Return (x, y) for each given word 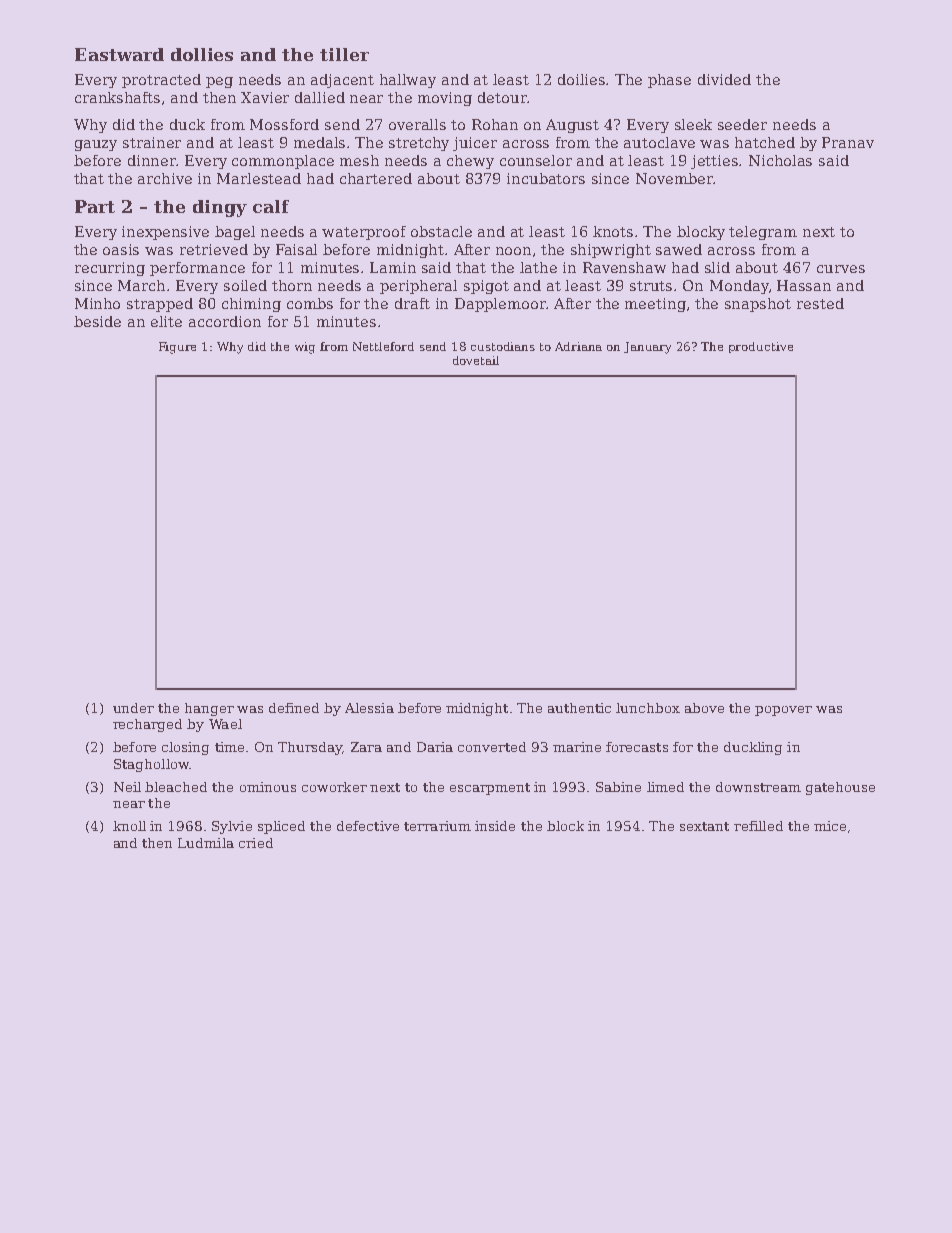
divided (724, 79)
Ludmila (206, 843)
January (647, 348)
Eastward (119, 54)
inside (495, 826)
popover (783, 711)
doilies (582, 79)
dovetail (476, 360)
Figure (177, 348)
